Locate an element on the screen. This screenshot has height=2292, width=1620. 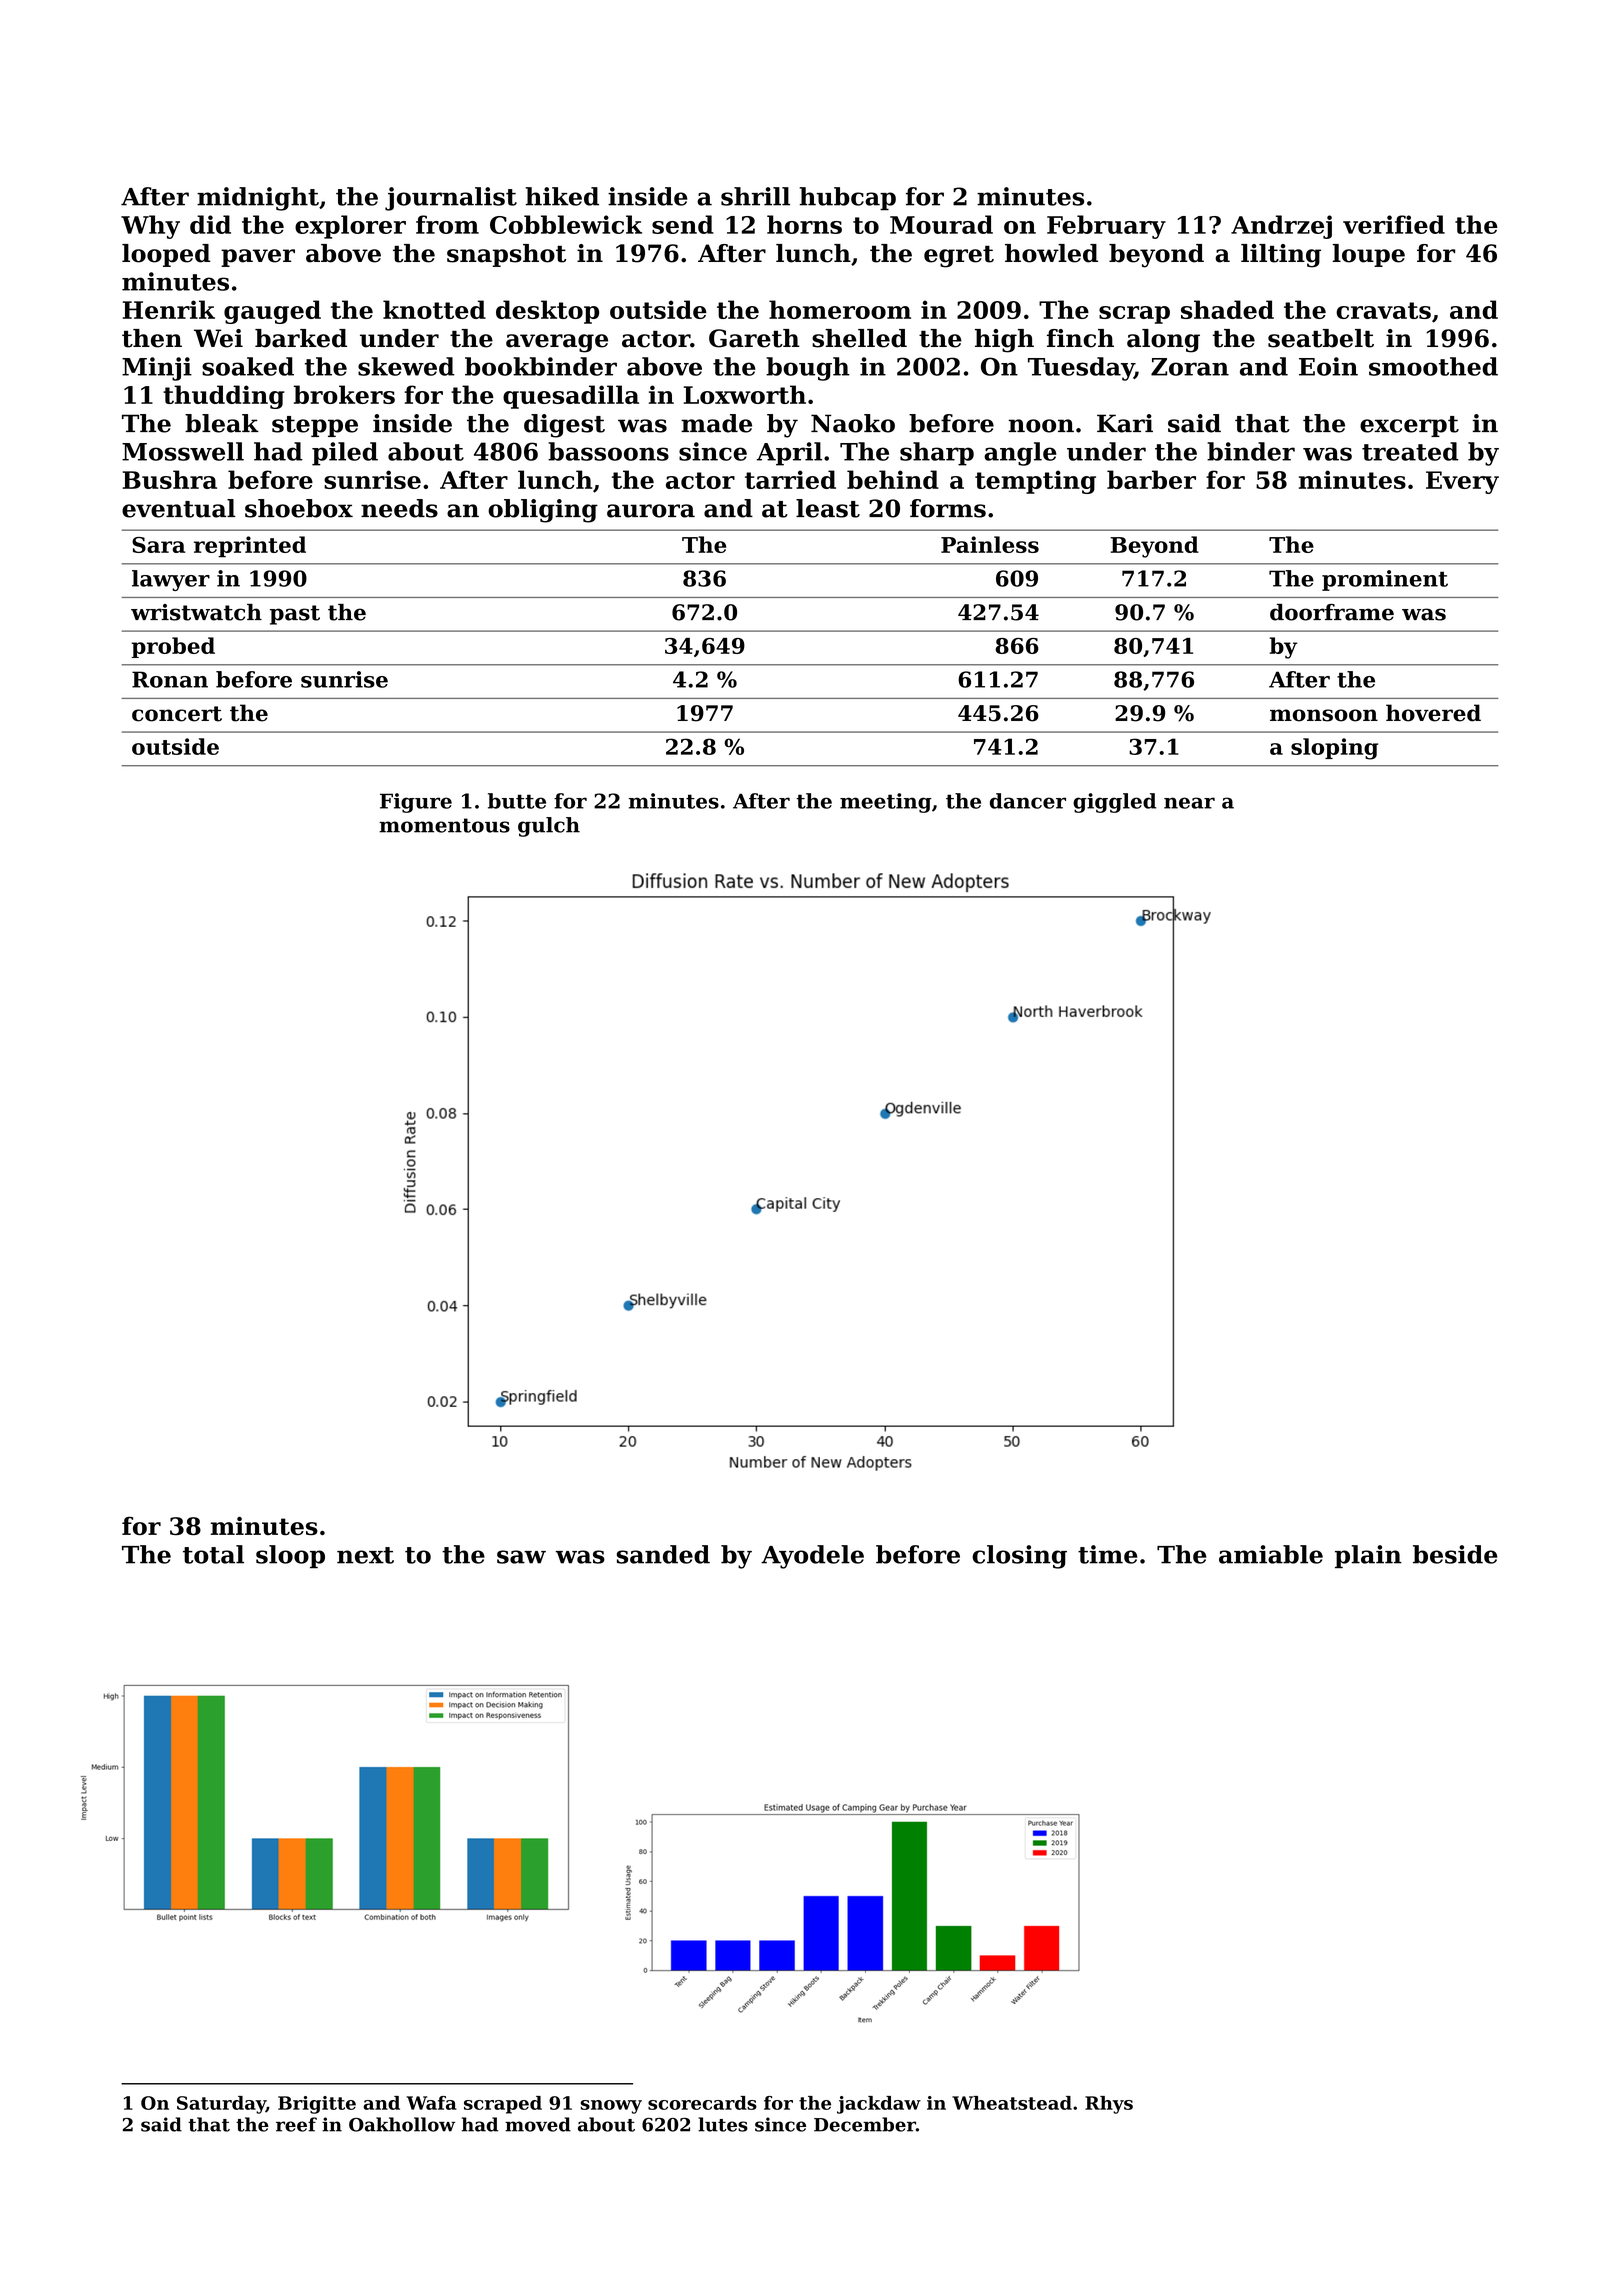
meeting is located at coordinates (886, 803).
